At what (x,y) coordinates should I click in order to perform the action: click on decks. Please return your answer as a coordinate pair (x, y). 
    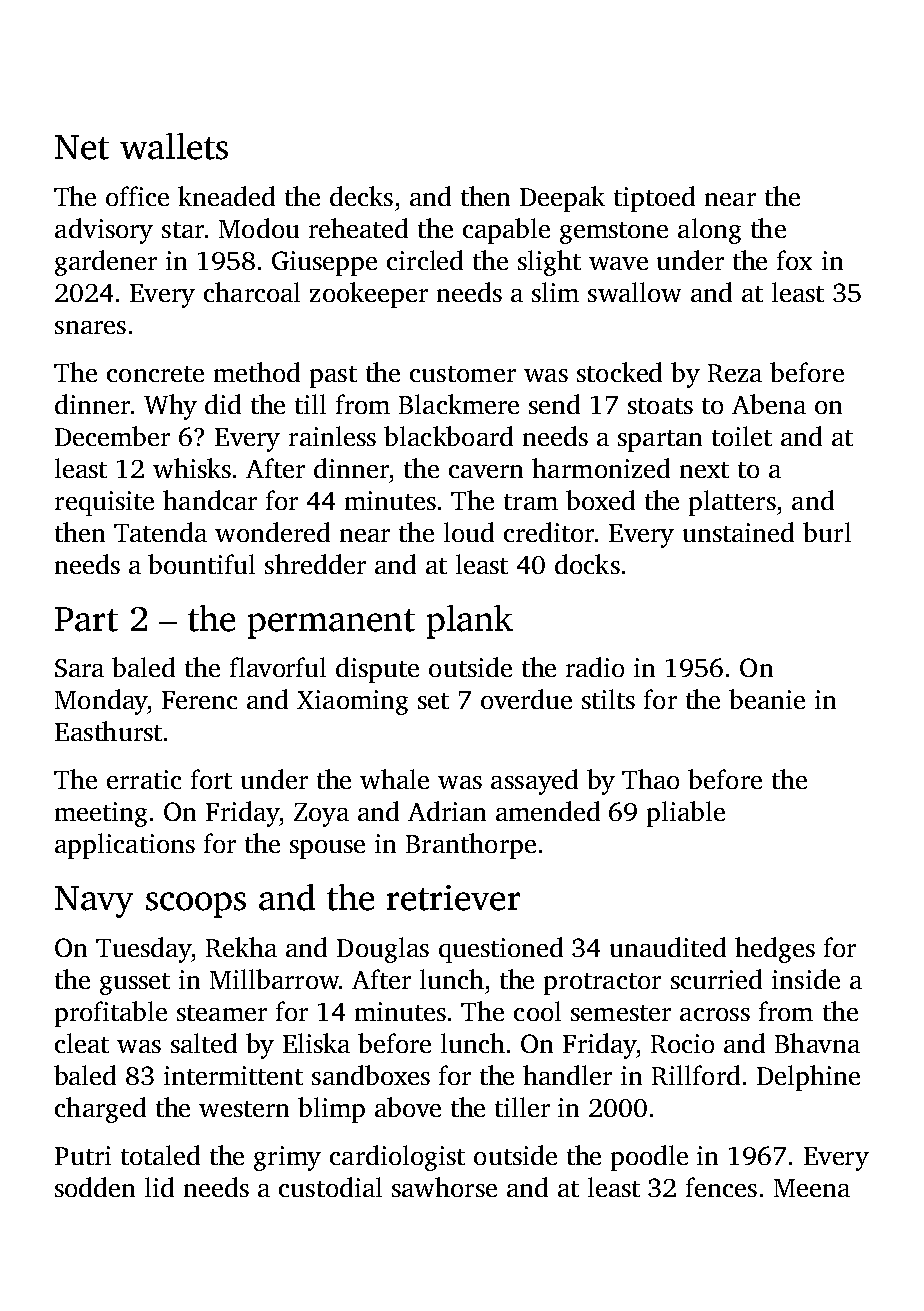
    Looking at the image, I should click on (361, 196).
